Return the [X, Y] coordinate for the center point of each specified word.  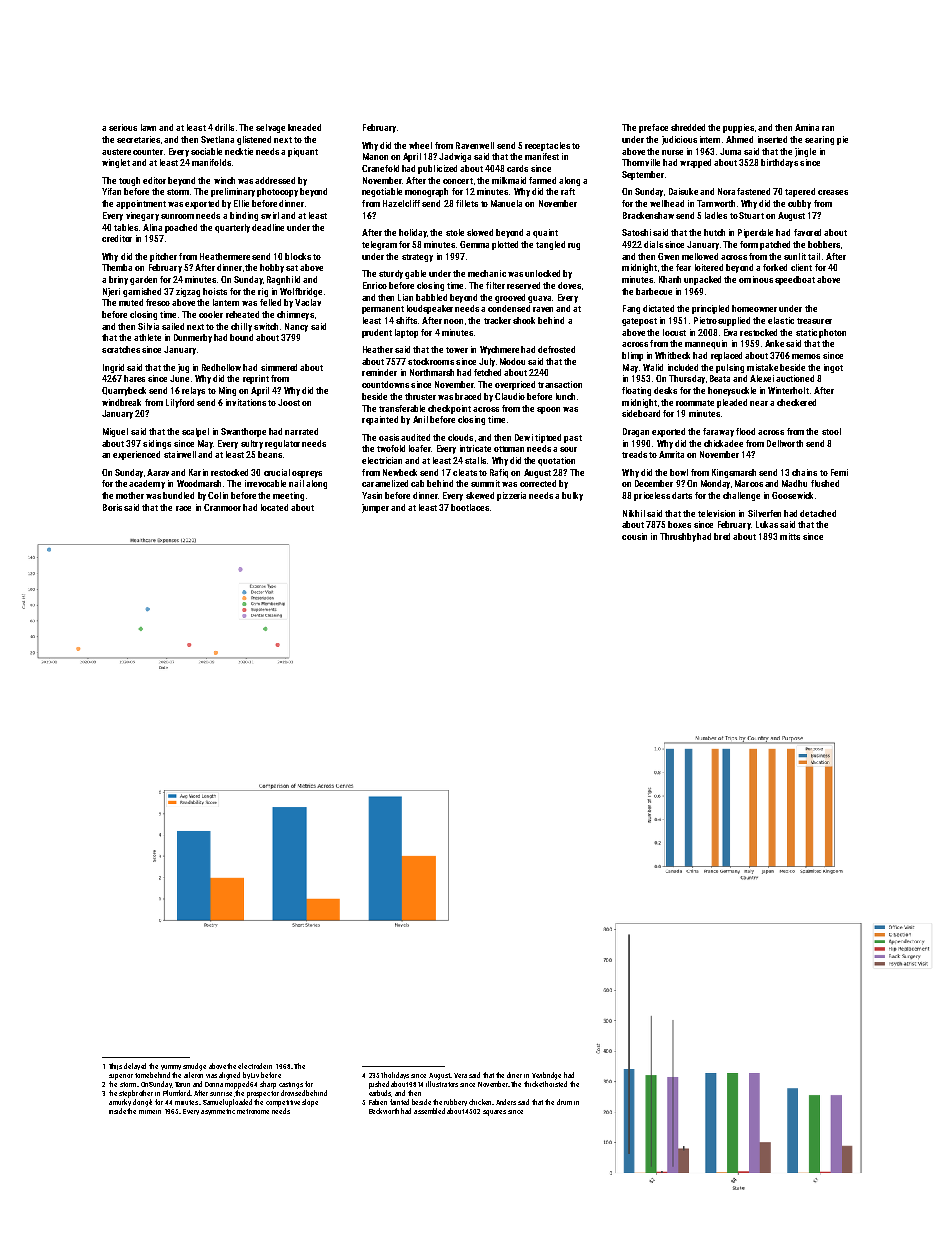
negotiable [382, 192]
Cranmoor [222, 507]
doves [569, 285]
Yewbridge [546, 1076]
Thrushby [678, 537]
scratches [121, 349]
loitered [709, 267]
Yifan [111, 191]
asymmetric [218, 1112]
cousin [634, 536]
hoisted [556, 1084]
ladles [716, 215]
